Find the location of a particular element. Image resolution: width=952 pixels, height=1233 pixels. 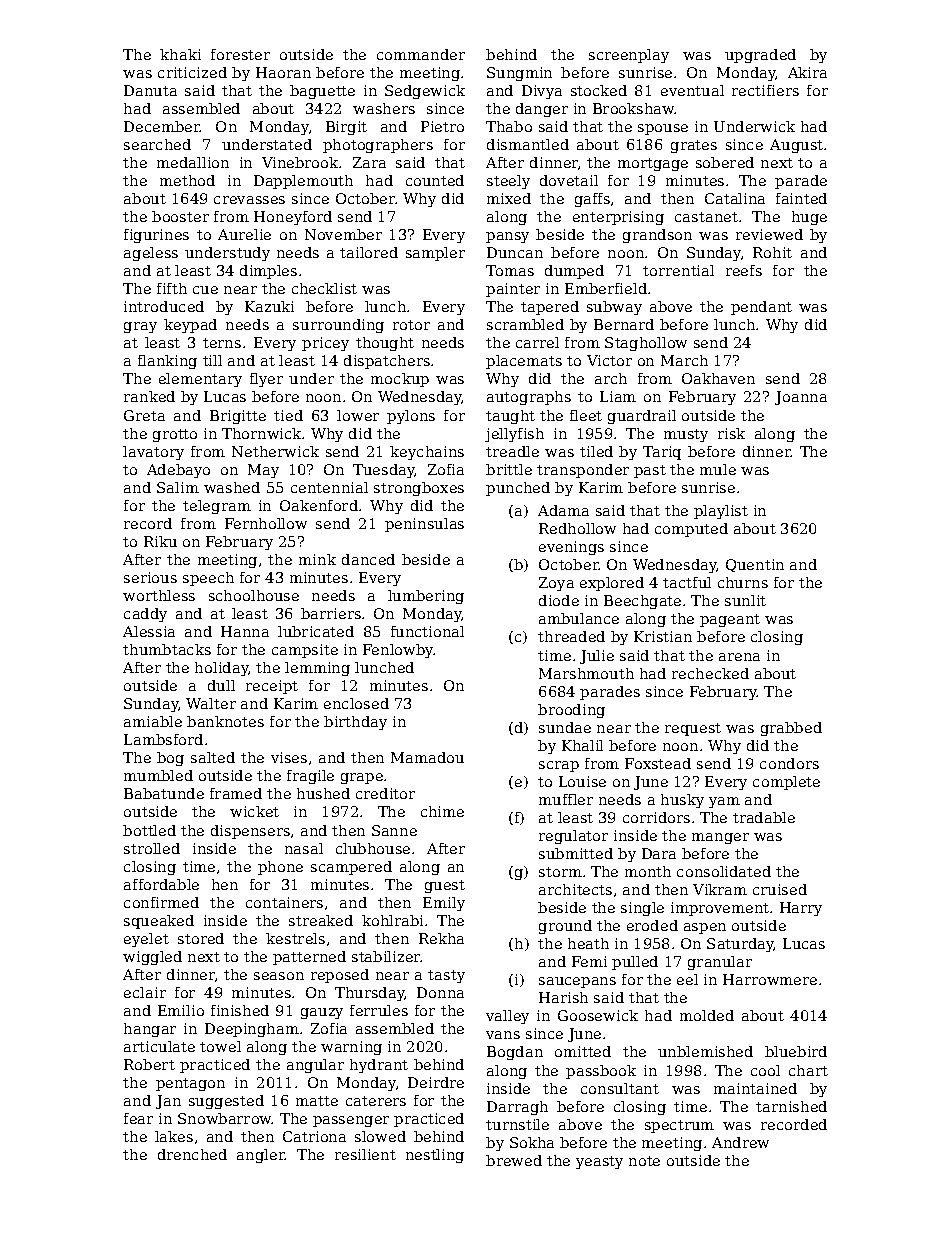

Hanna is located at coordinates (245, 631).
